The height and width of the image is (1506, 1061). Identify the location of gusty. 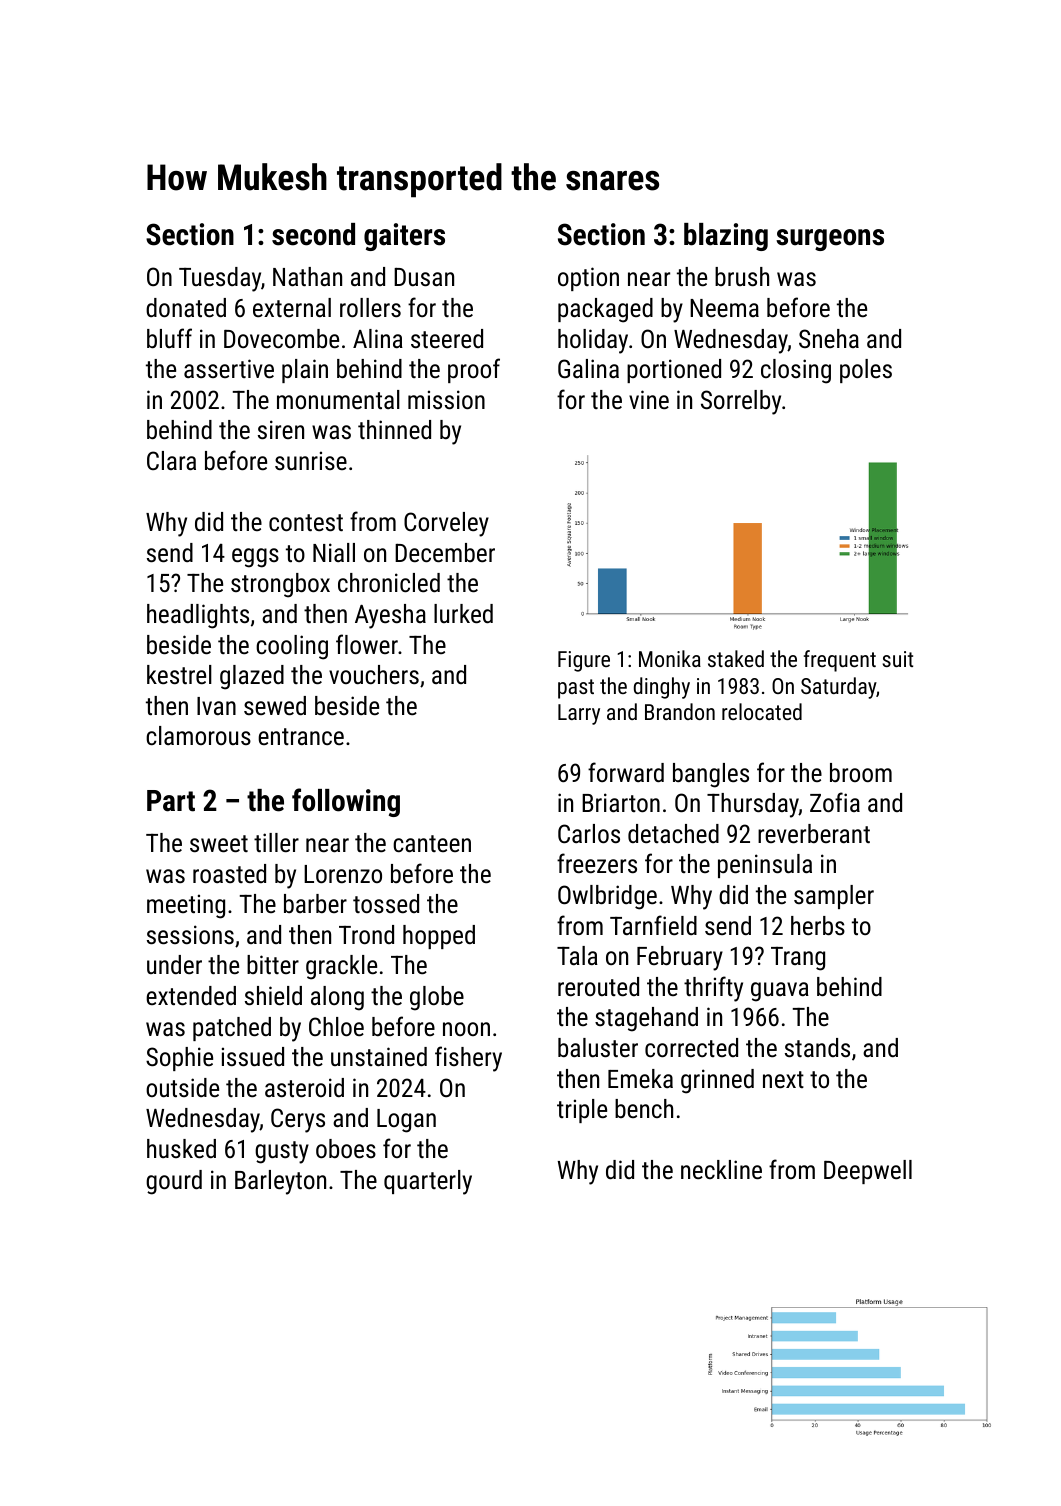
(282, 1152).
